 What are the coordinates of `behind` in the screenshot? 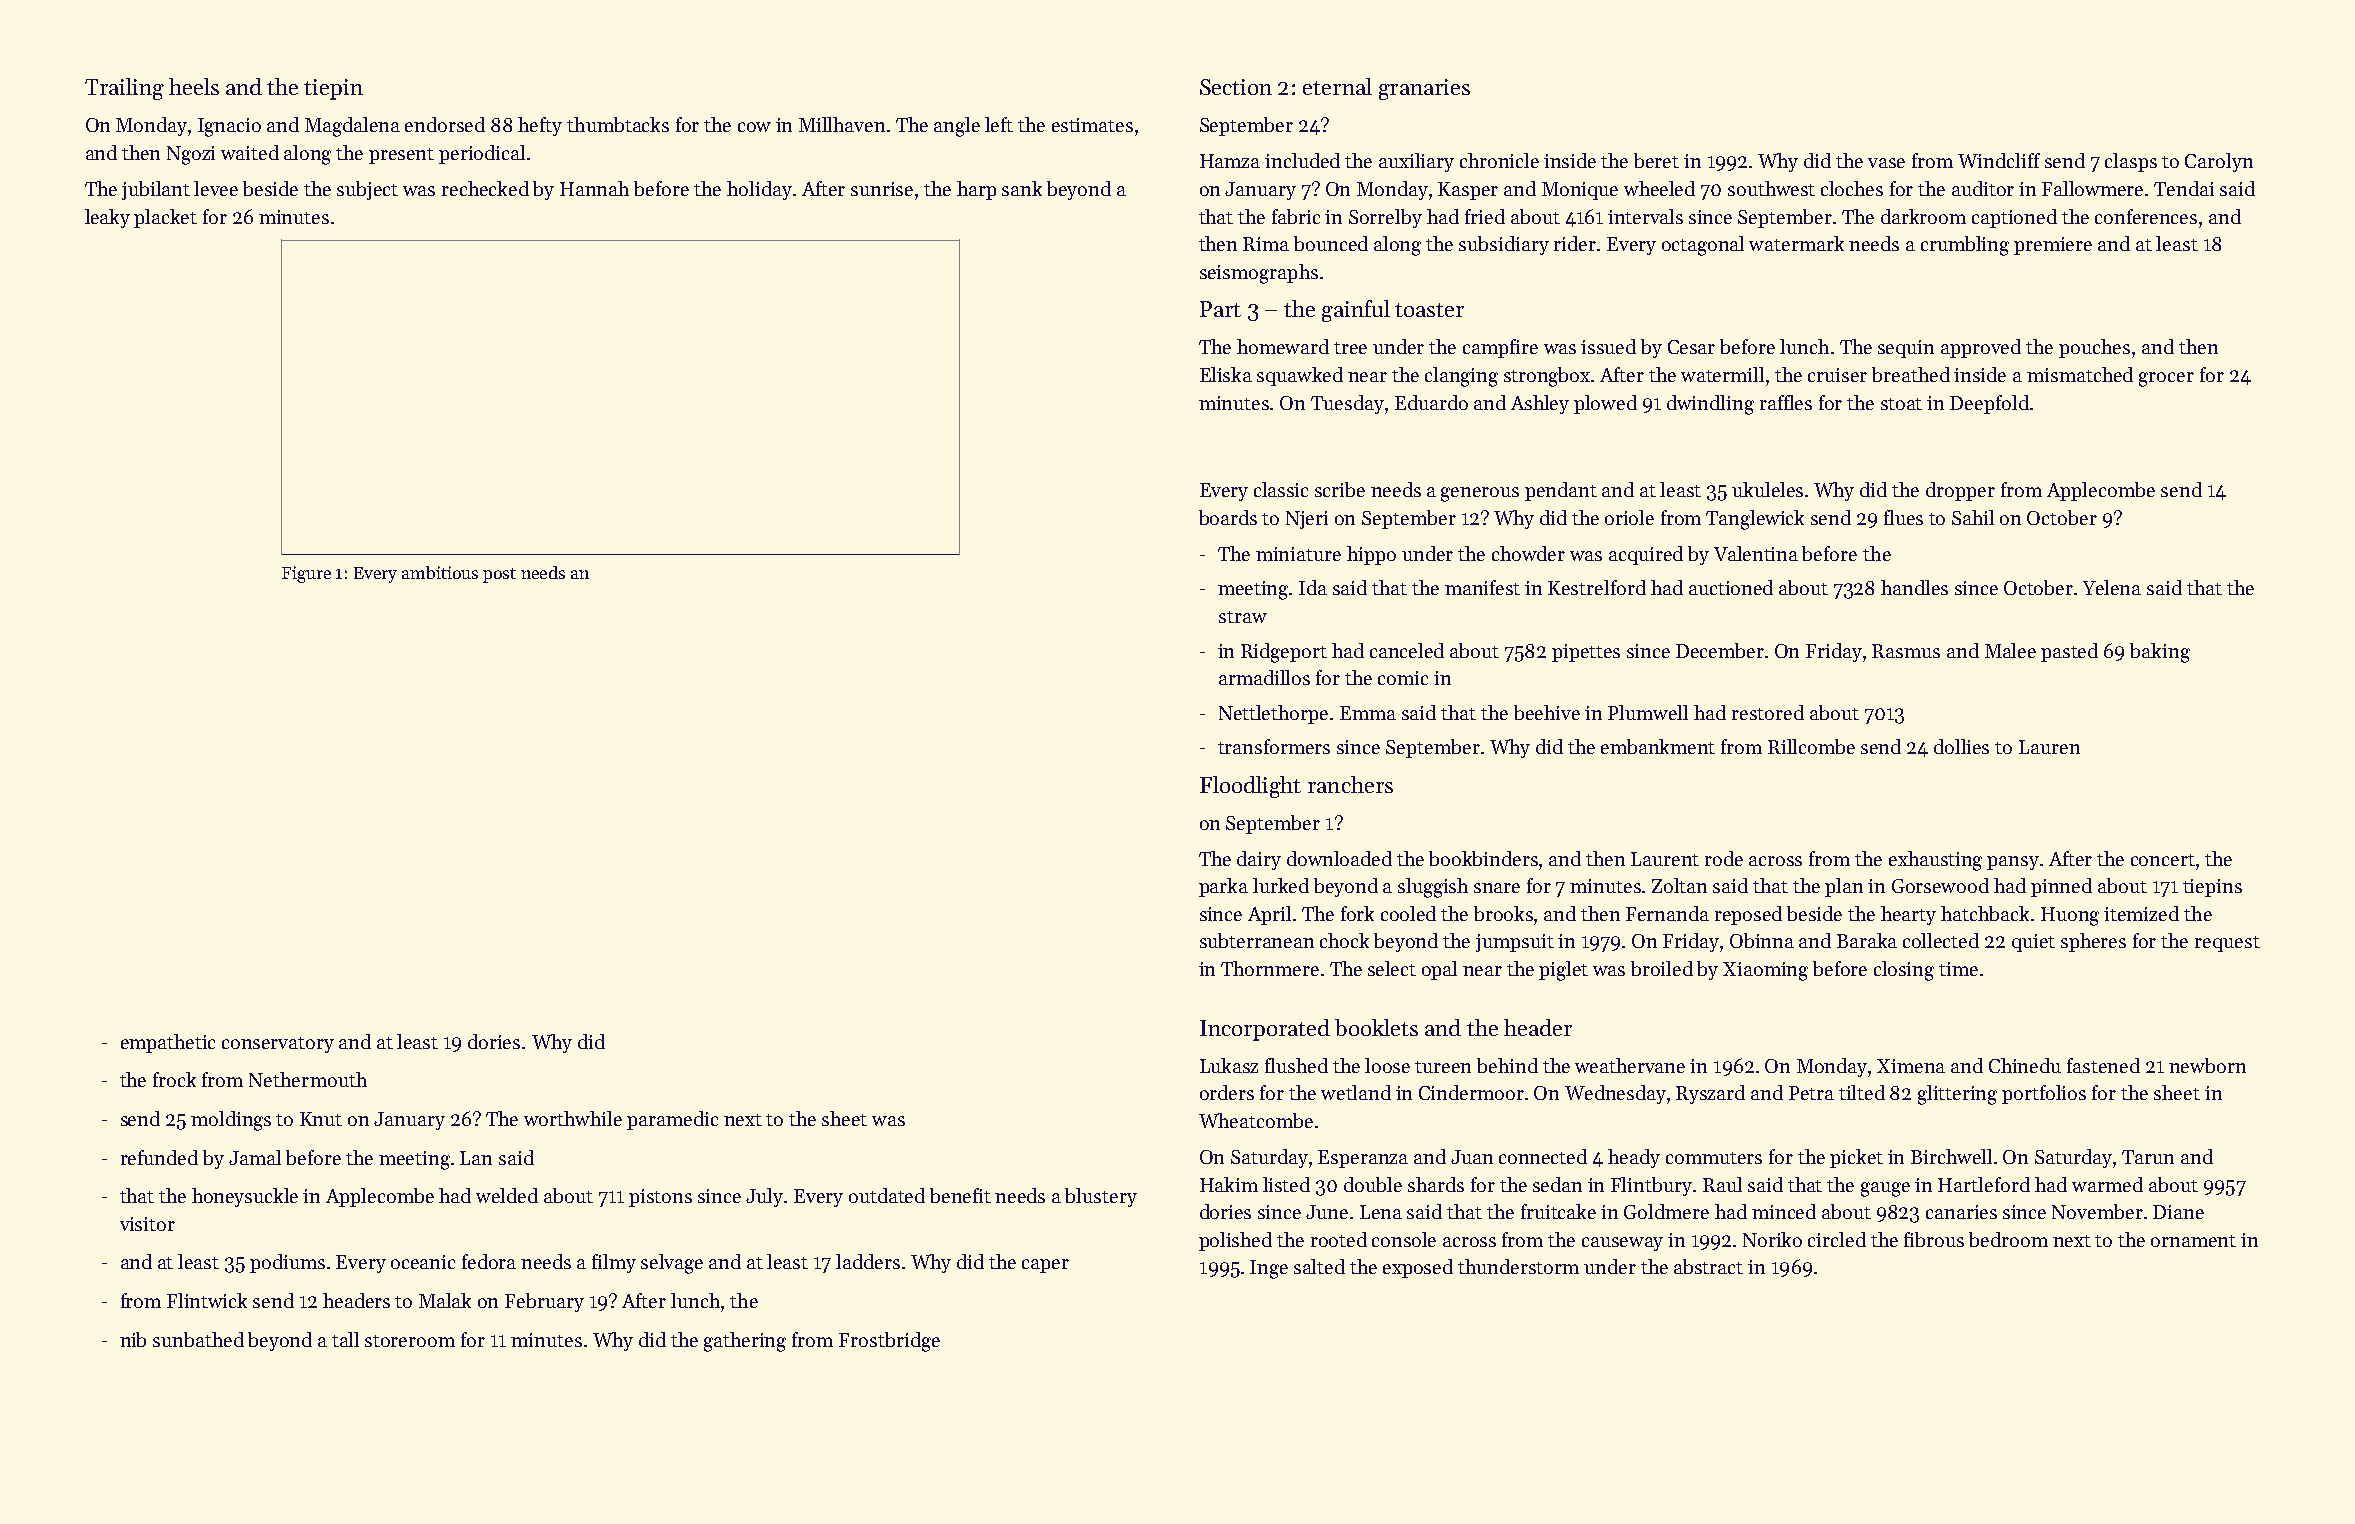 It's located at (1507, 1065).
